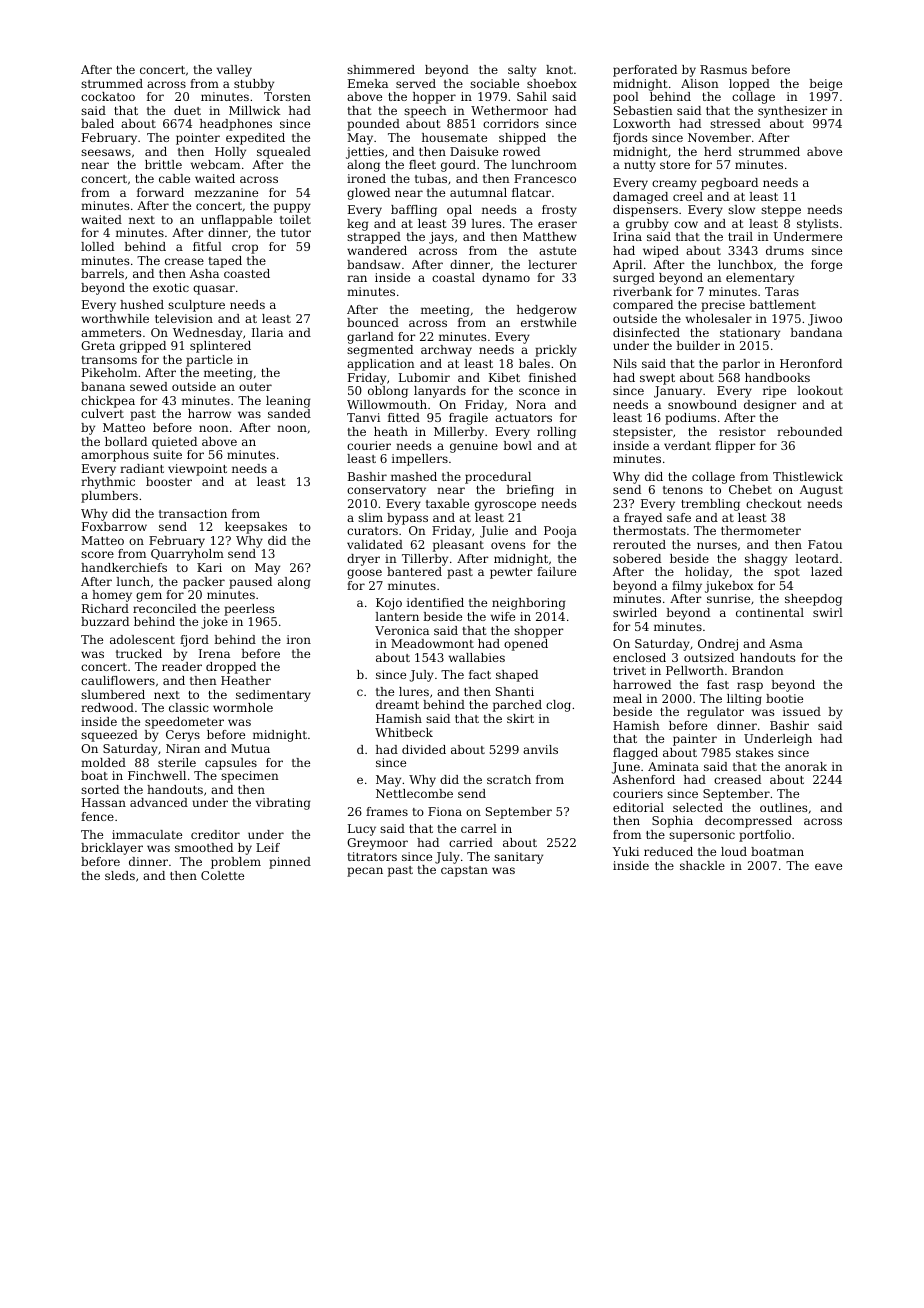 This screenshot has width=924, height=1308. I want to click on brittle, so click(163, 164).
